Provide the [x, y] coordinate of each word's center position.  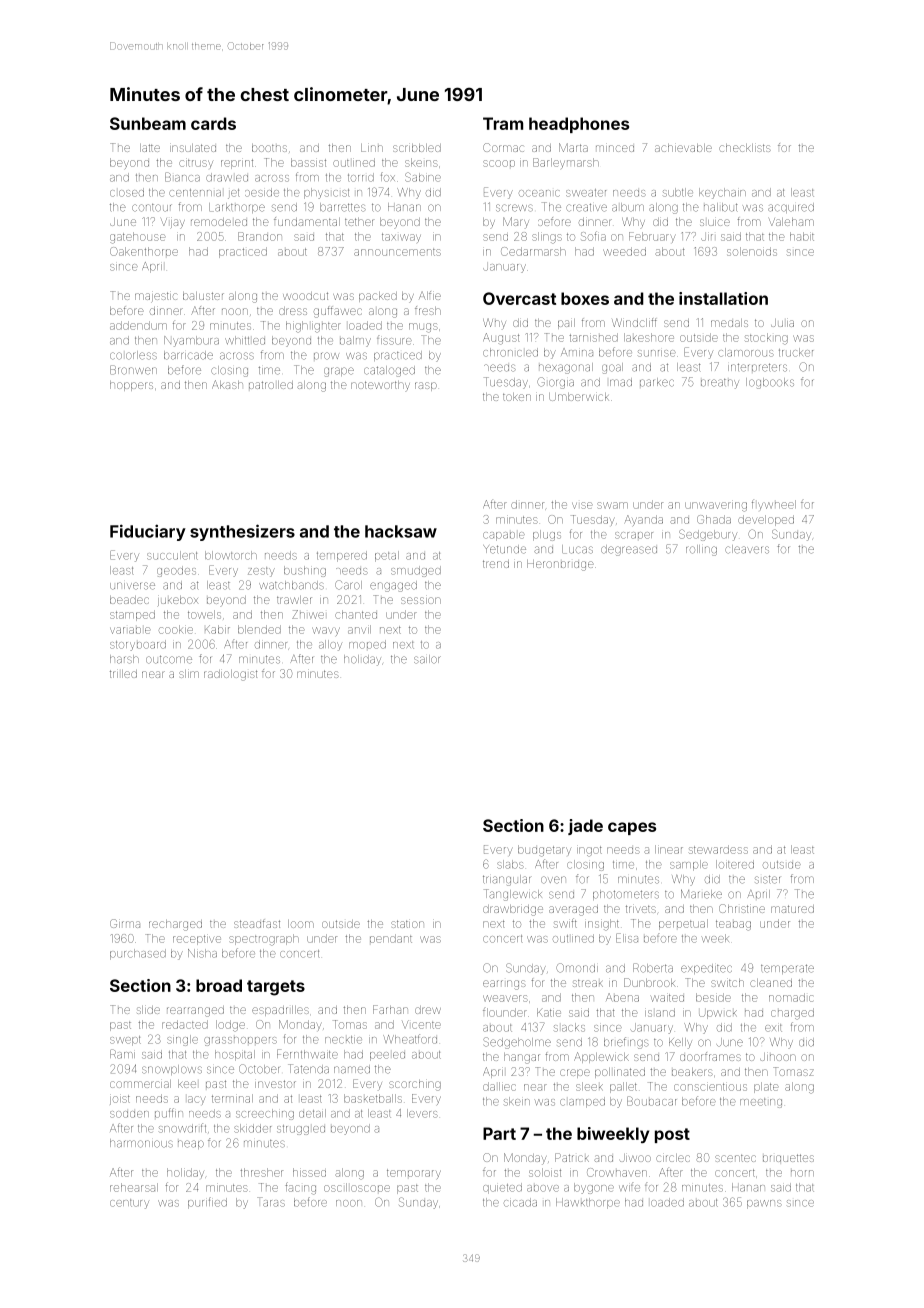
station [407, 924]
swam [612, 505]
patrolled [271, 385]
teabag [733, 925]
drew [428, 1010]
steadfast [257, 923]
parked [657, 382]
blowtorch [231, 555]
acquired [791, 208]
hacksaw [401, 531]
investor [275, 1084]
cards [213, 123]
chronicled [510, 352]
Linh [372, 148]
